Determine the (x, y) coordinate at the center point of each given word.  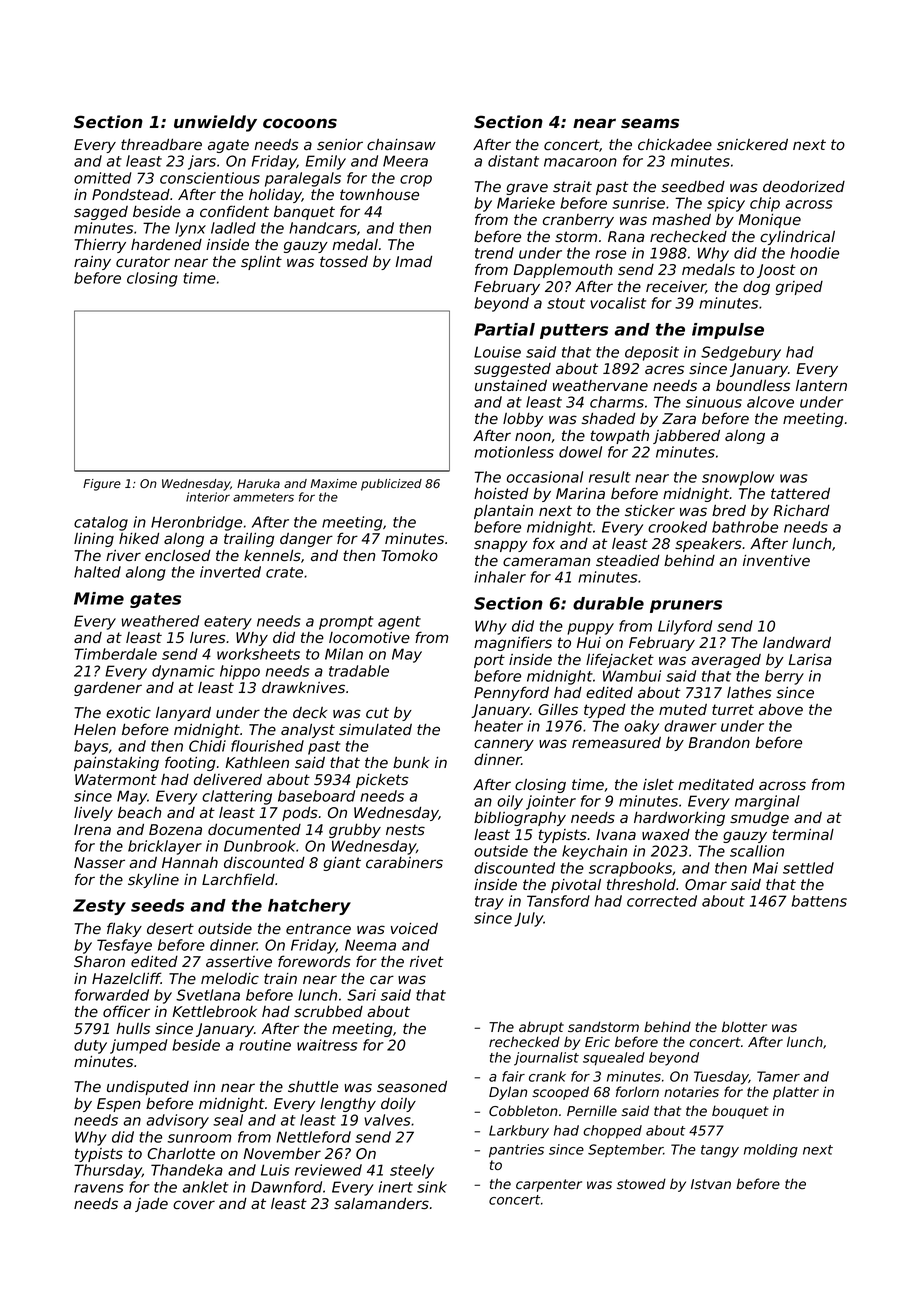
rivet (426, 962)
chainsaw (401, 145)
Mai (765, 868)
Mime (99, 598)
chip (765, 204)
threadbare (161, 145)
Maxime (334, 483)
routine (265, 1045)
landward (797, 643)
